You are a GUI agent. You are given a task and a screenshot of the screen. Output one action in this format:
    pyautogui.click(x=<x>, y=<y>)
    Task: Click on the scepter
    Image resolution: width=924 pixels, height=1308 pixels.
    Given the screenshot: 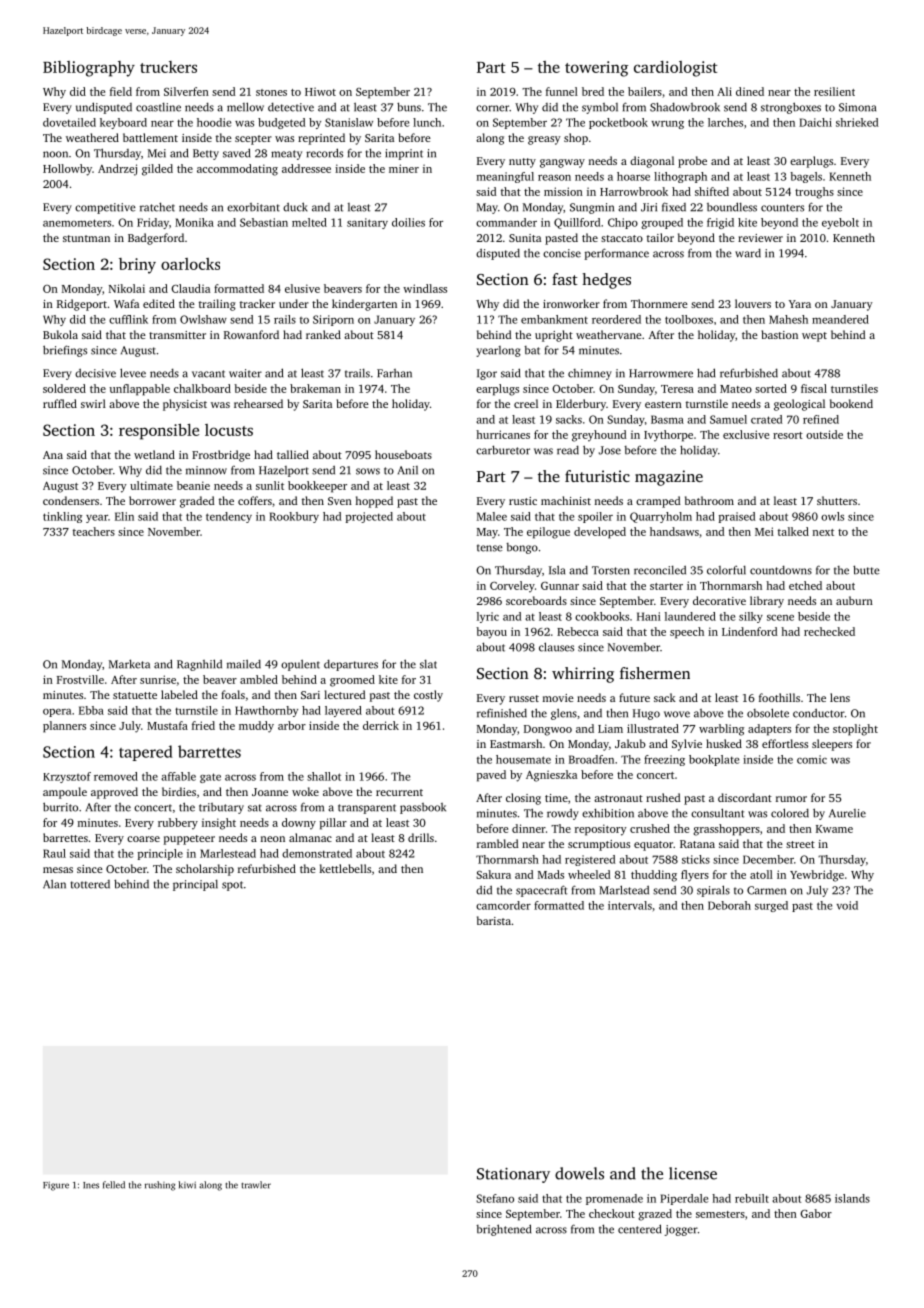 What is the action you would take?
    pyautogui.click(x=253, y=140)
